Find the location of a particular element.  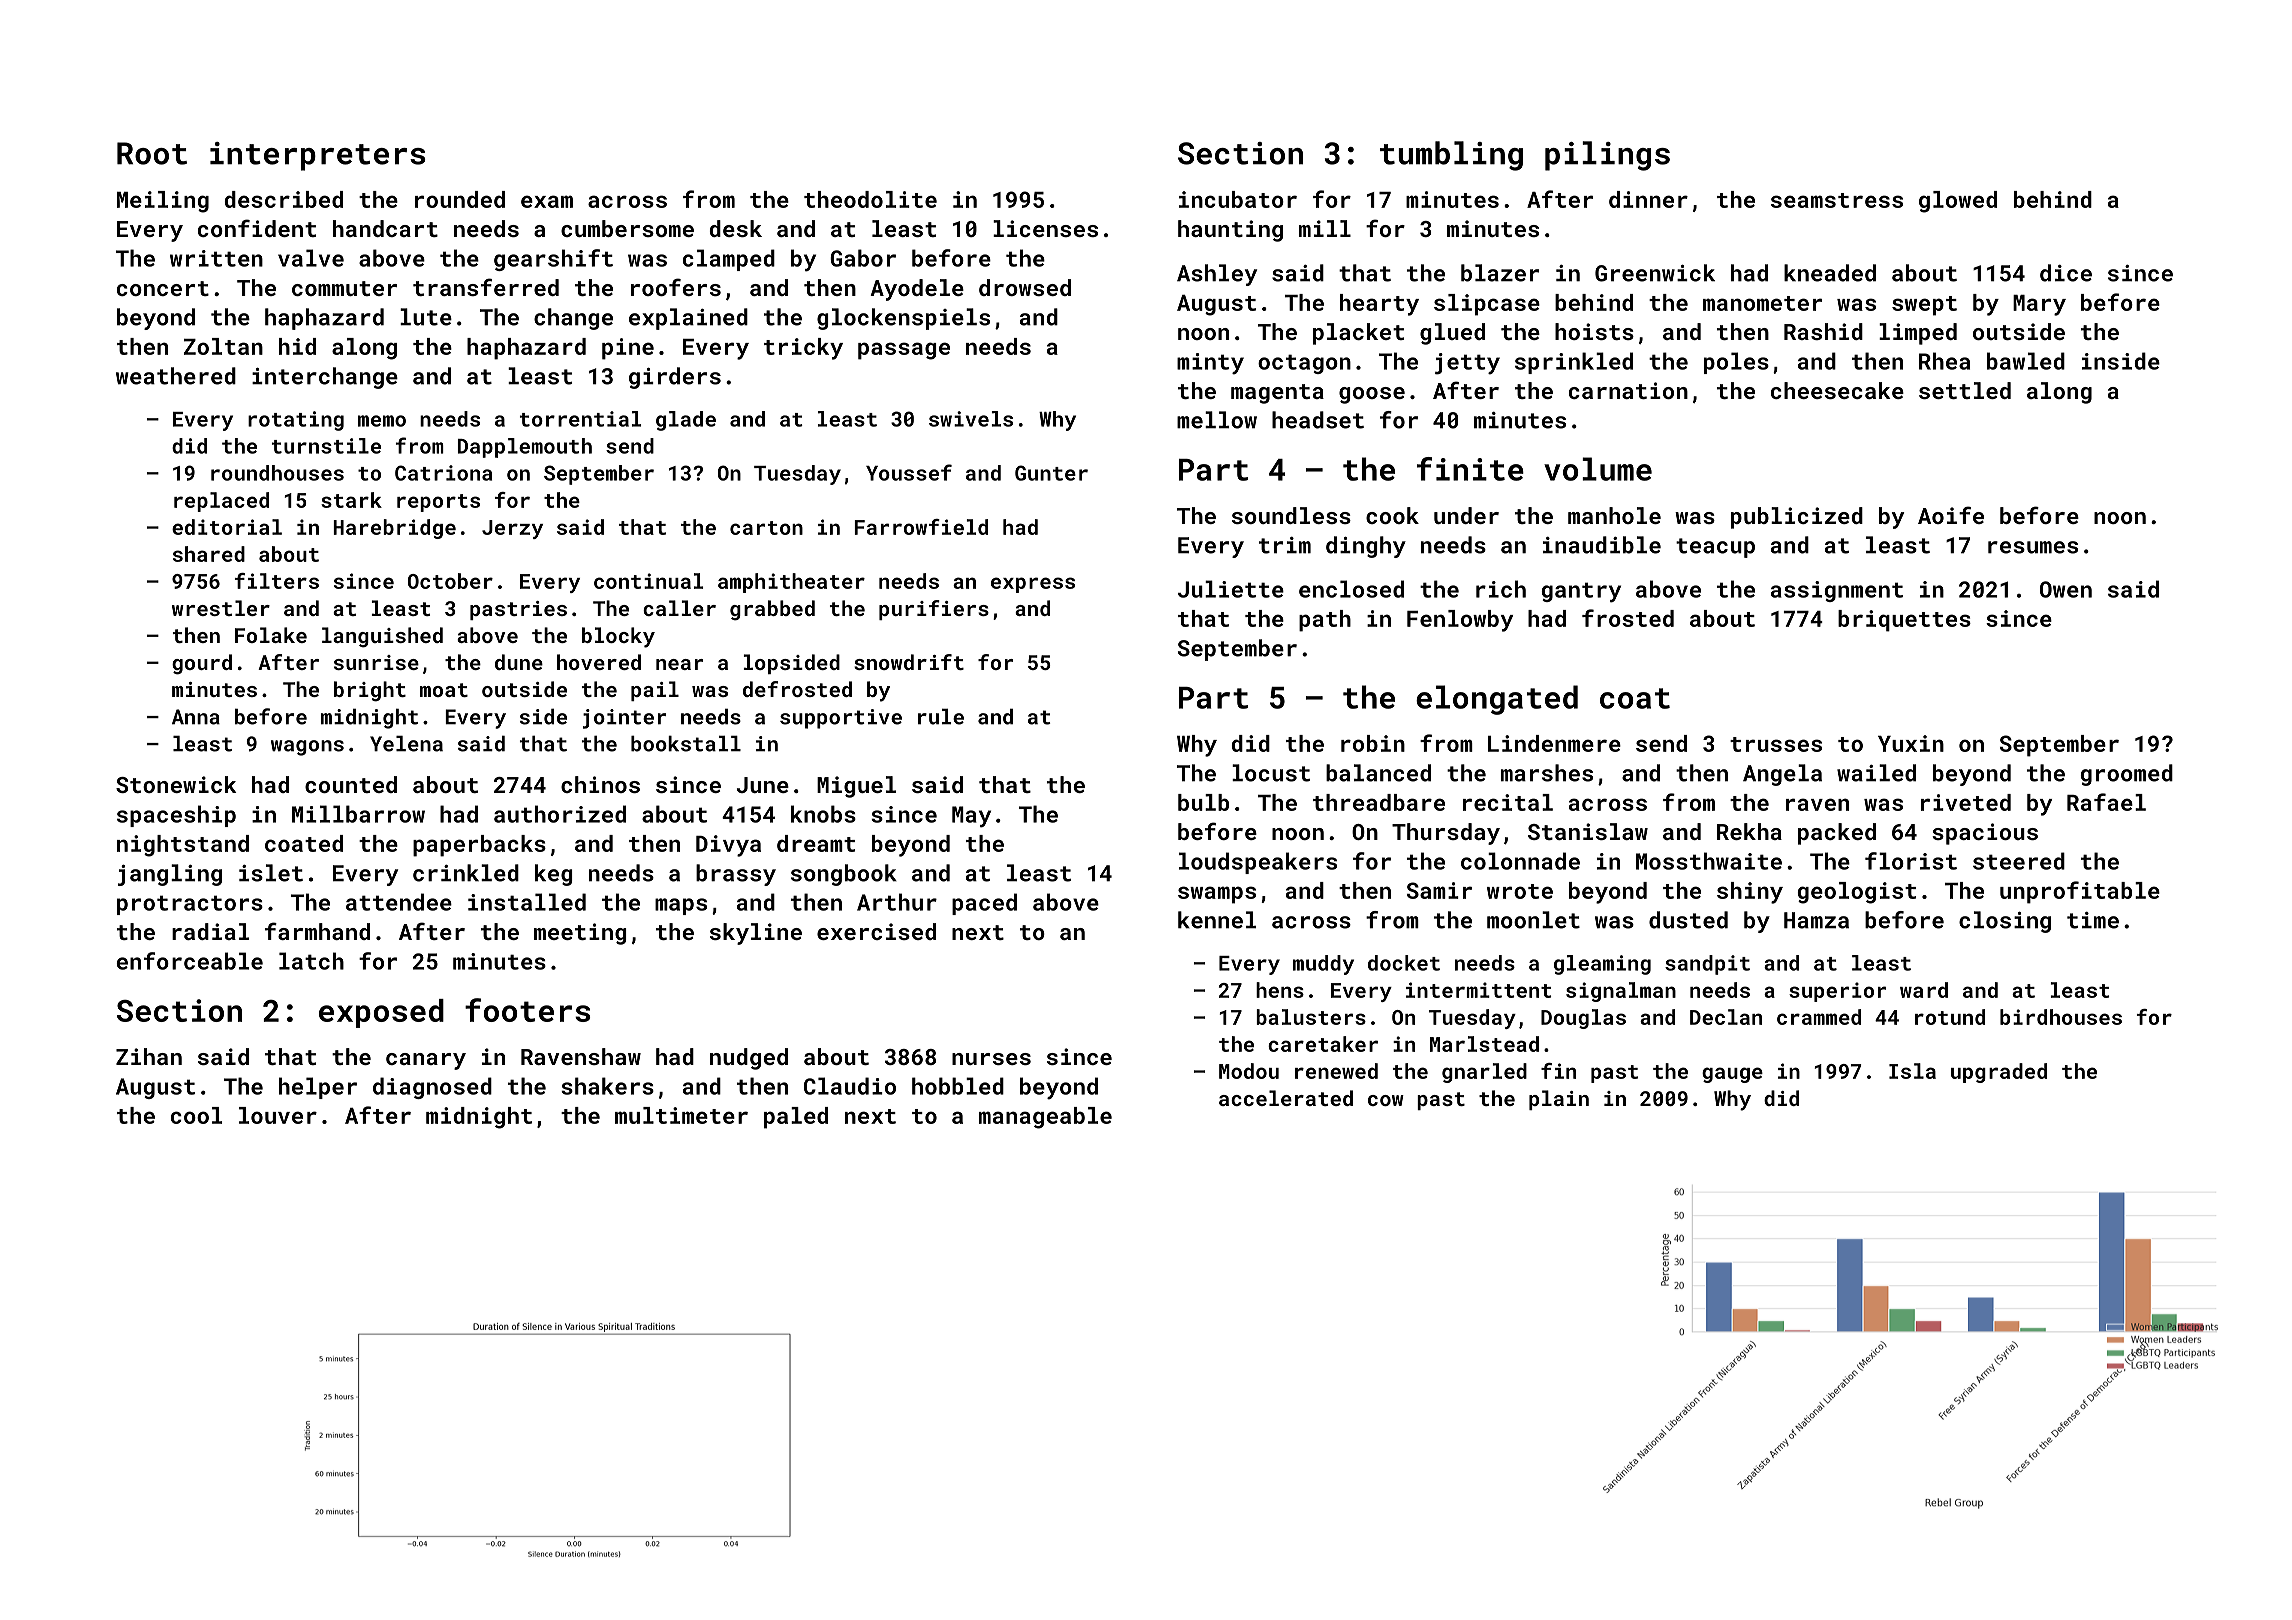

blocky is located at coordinates (618, 637).
